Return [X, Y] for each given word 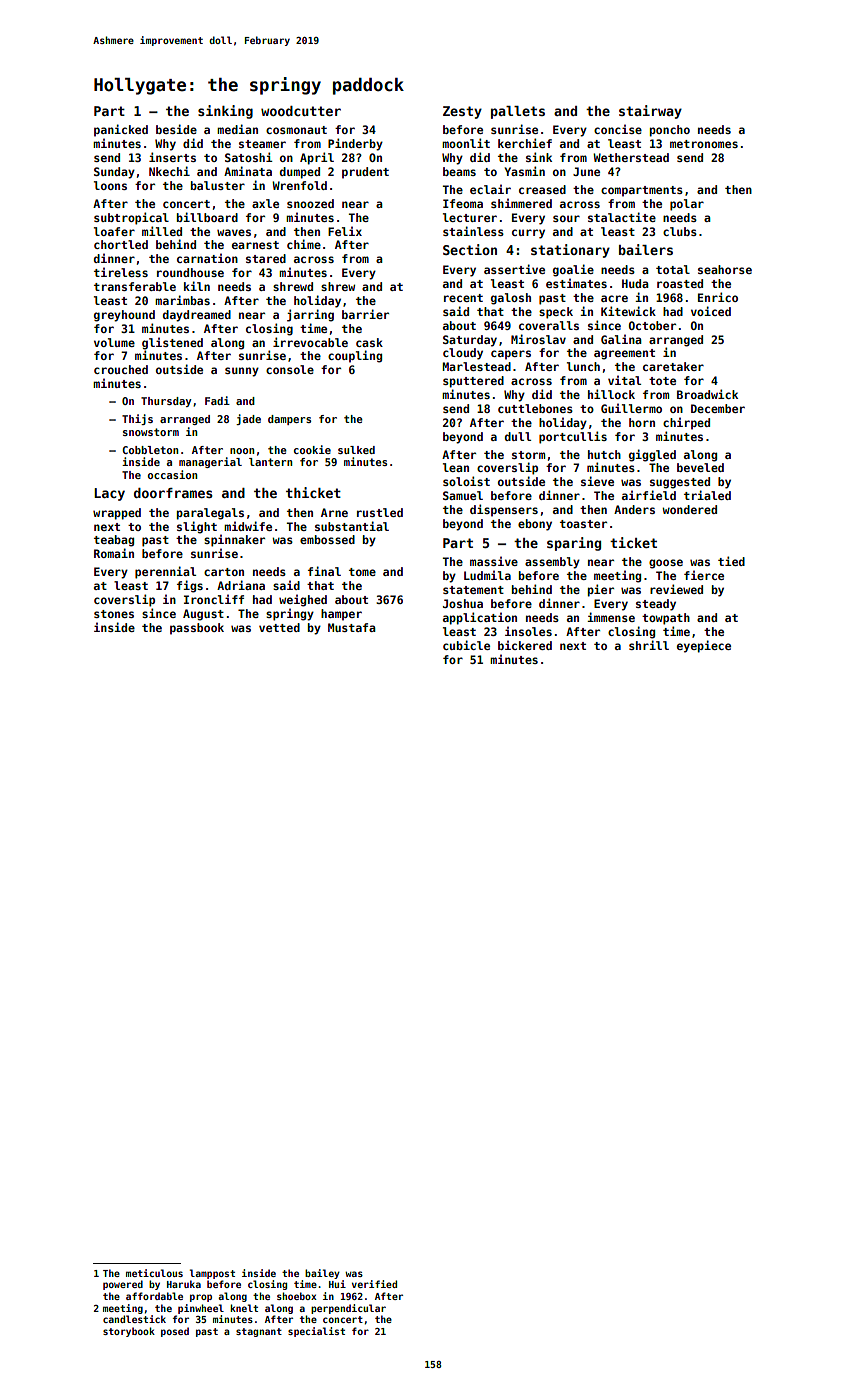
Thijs [137, 419]
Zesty [462, 112]
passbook [197, 629]
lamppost [212, 1274]
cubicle [466, 645]
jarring [310, 315]
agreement [624, 354]
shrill [649, 645]
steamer [262, 144]
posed [175, 1332]
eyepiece [704, 646]
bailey [322, 1274]
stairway [650, 112]
